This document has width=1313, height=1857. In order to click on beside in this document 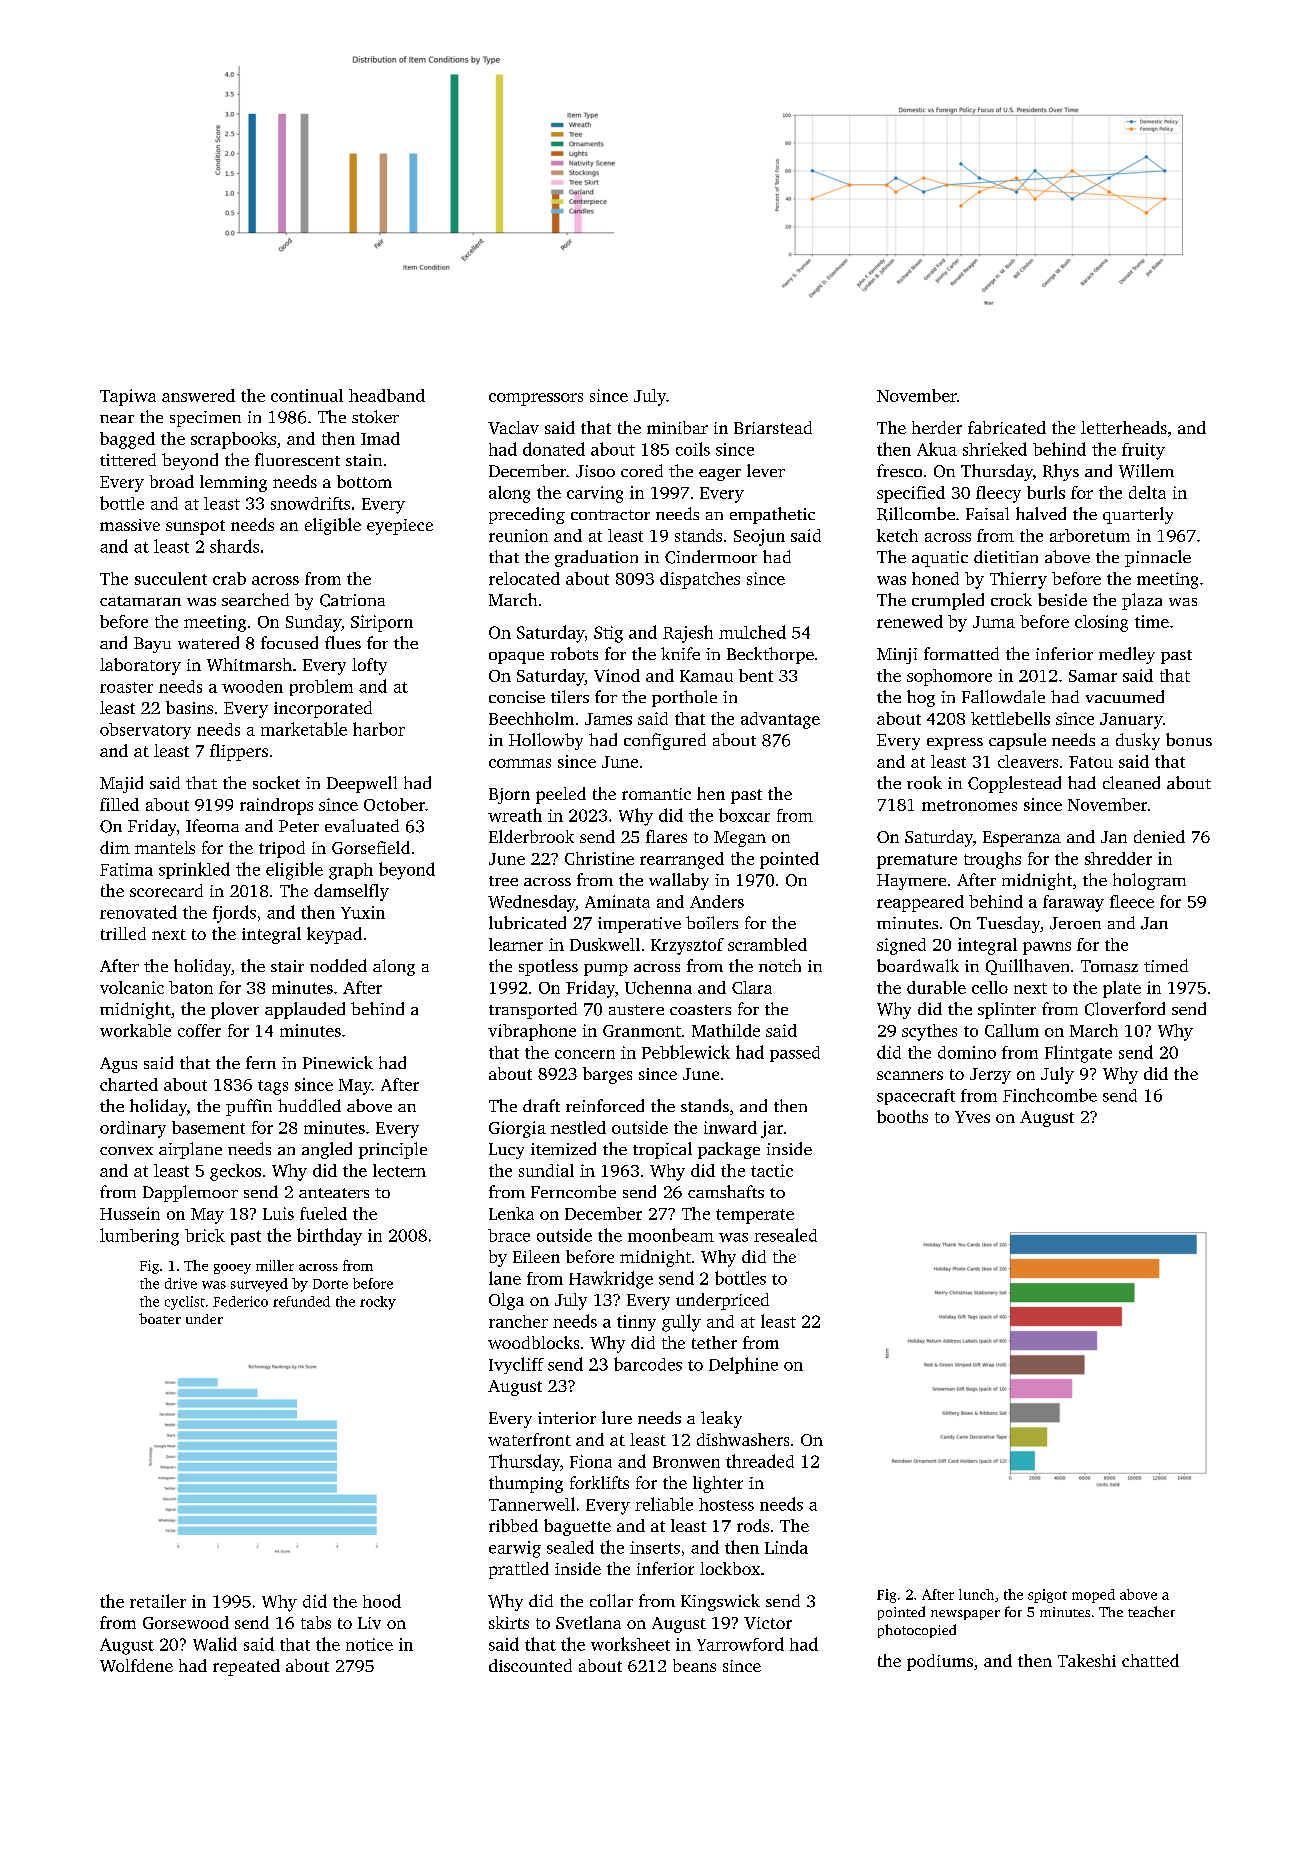, I will do `click(1062, 599)`.
